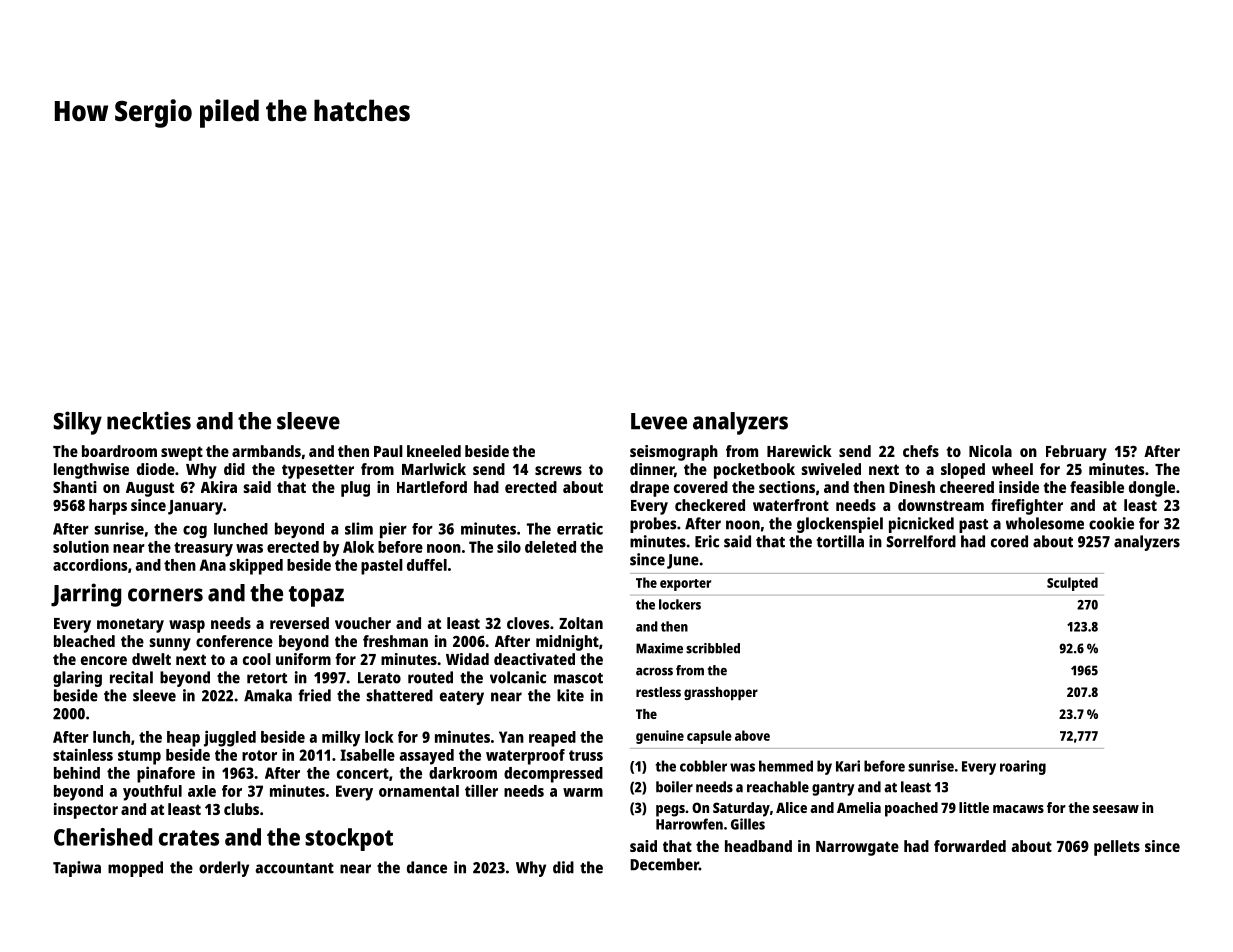 The width and height of the image is (1233, 952). What do you see at coordinates (149, 420) in the image?
I see `neckties` at bounding box center [149, 420].
